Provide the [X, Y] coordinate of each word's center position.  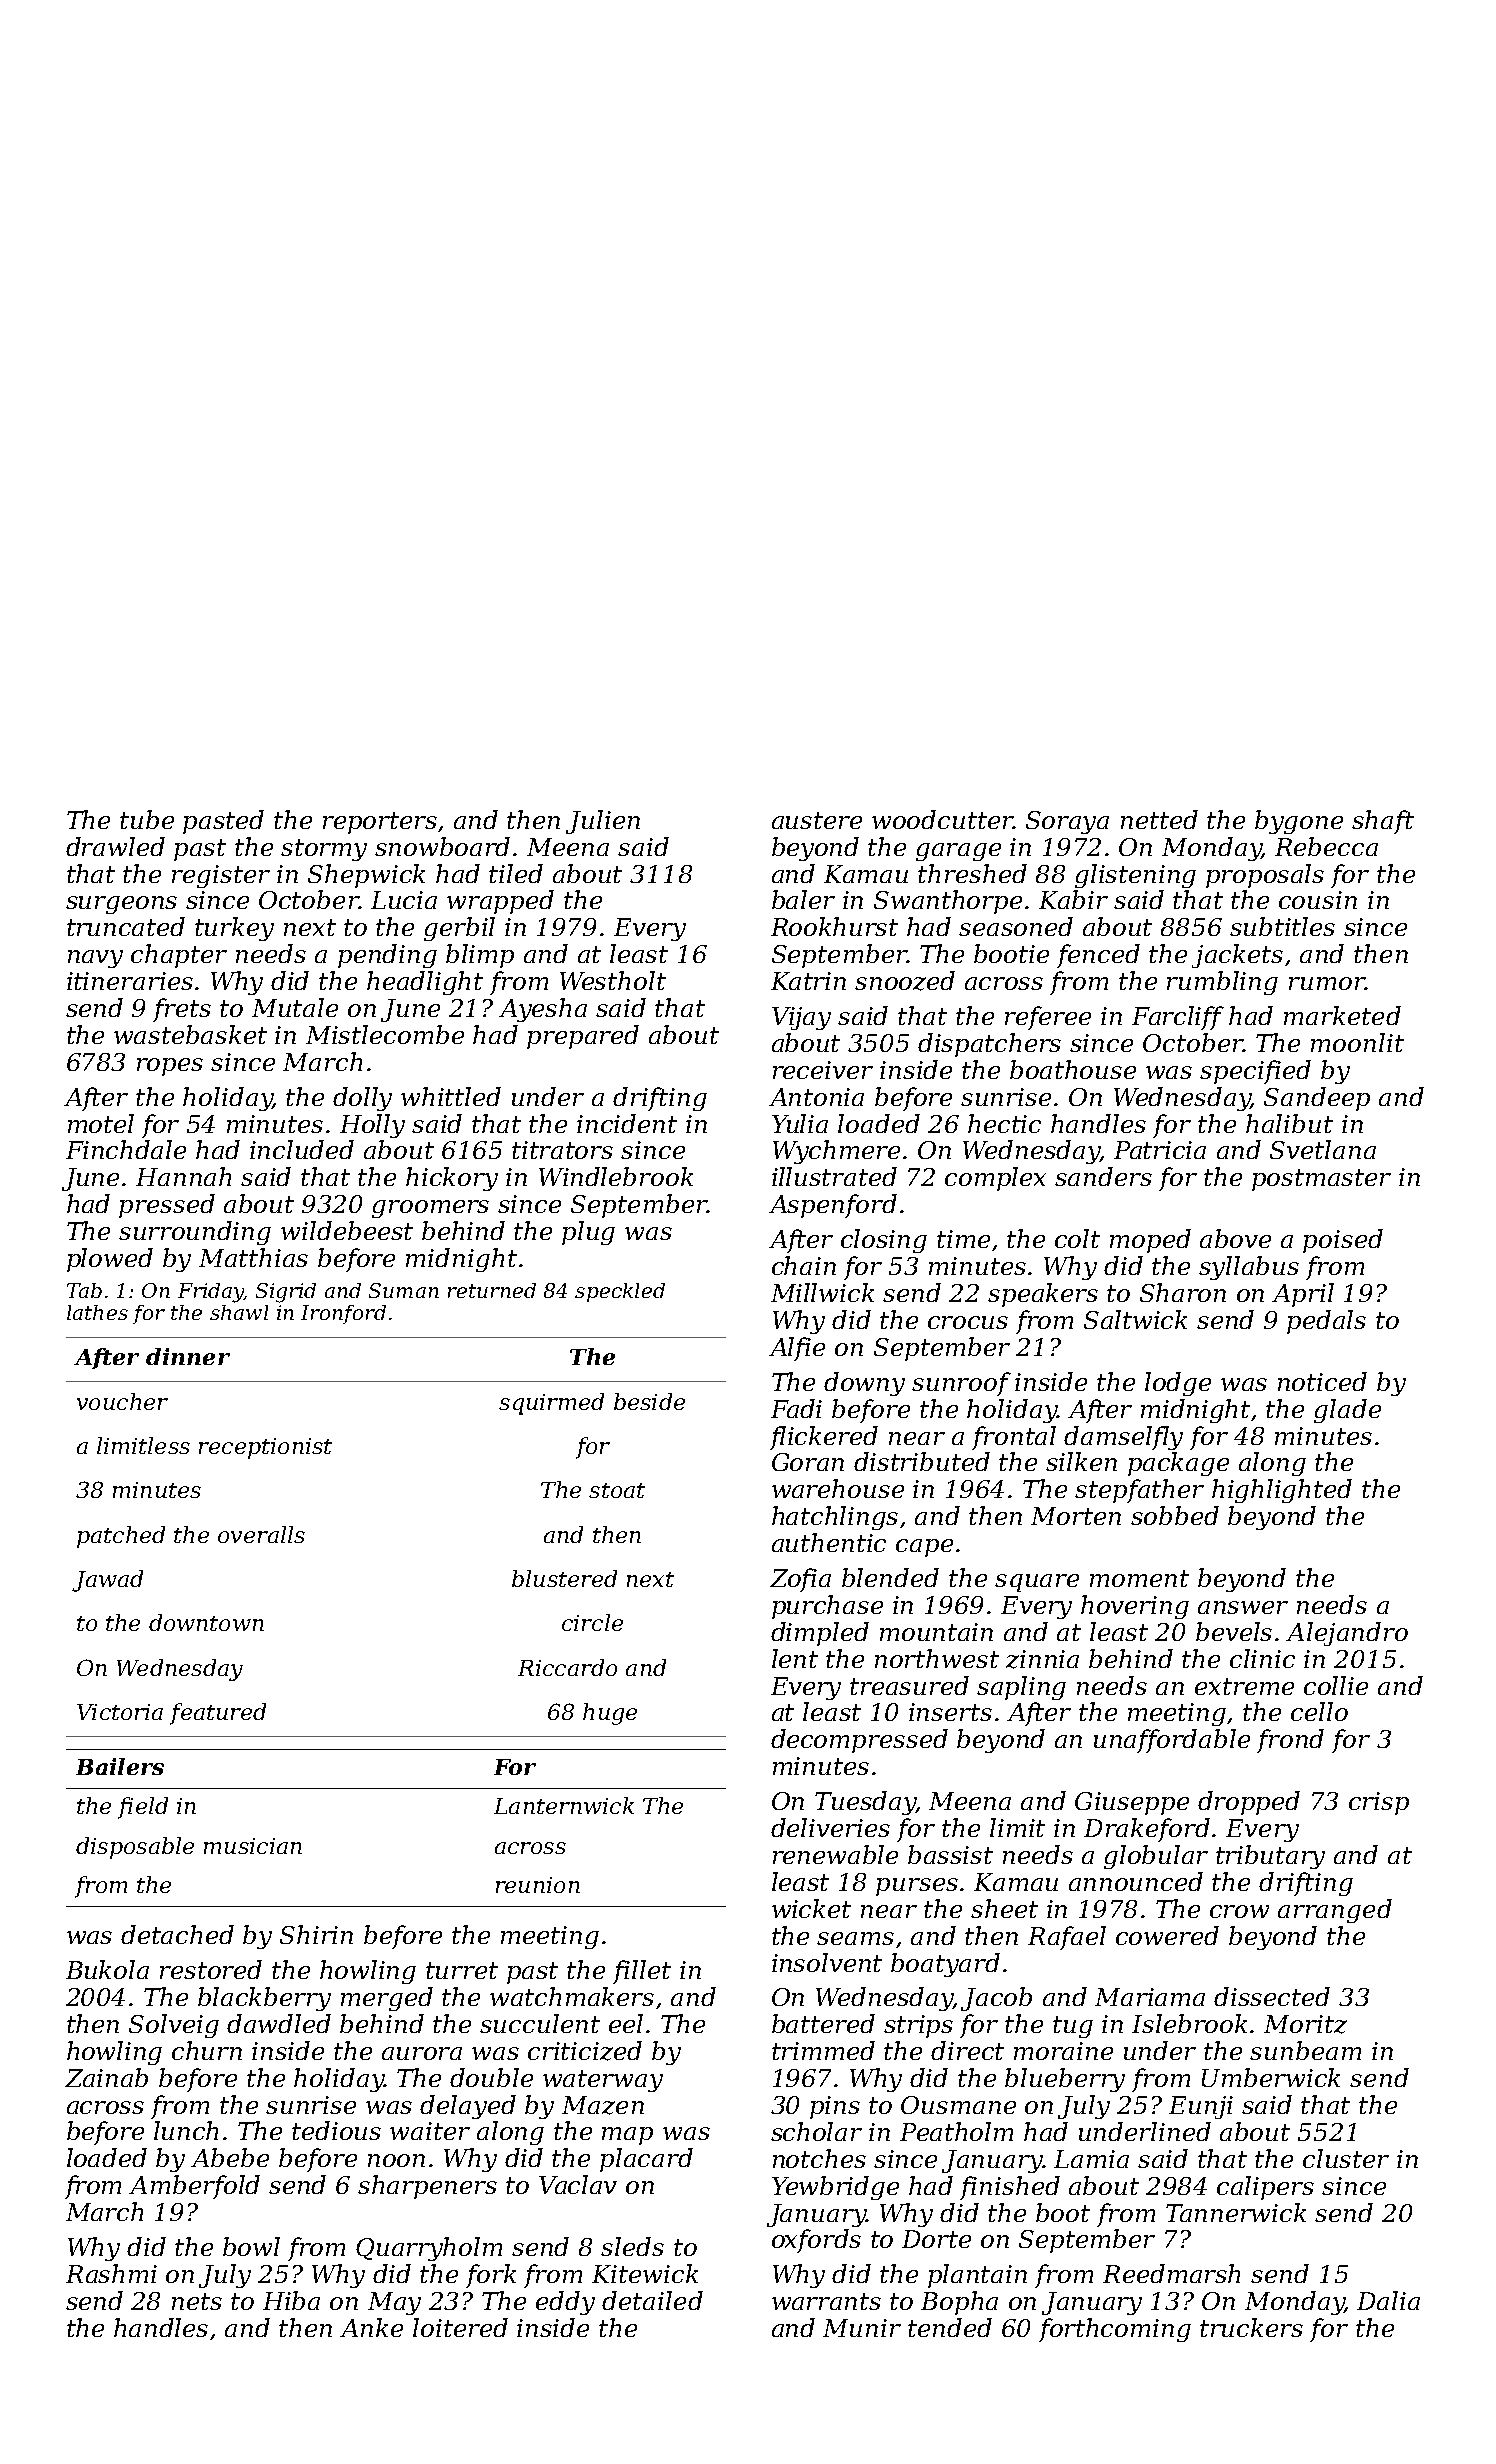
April [1303, 1295]
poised [1343, 1241]
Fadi [796, 1408]
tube [147, 819]
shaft [1383, 822]
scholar [816, 2131]
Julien [603, 822]
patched [121, 1537]
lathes [97, 1312]
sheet [1004, 1908]
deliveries [830, 1827]
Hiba [291, 2300]
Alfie [797, 1349]
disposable [135, 1848]
